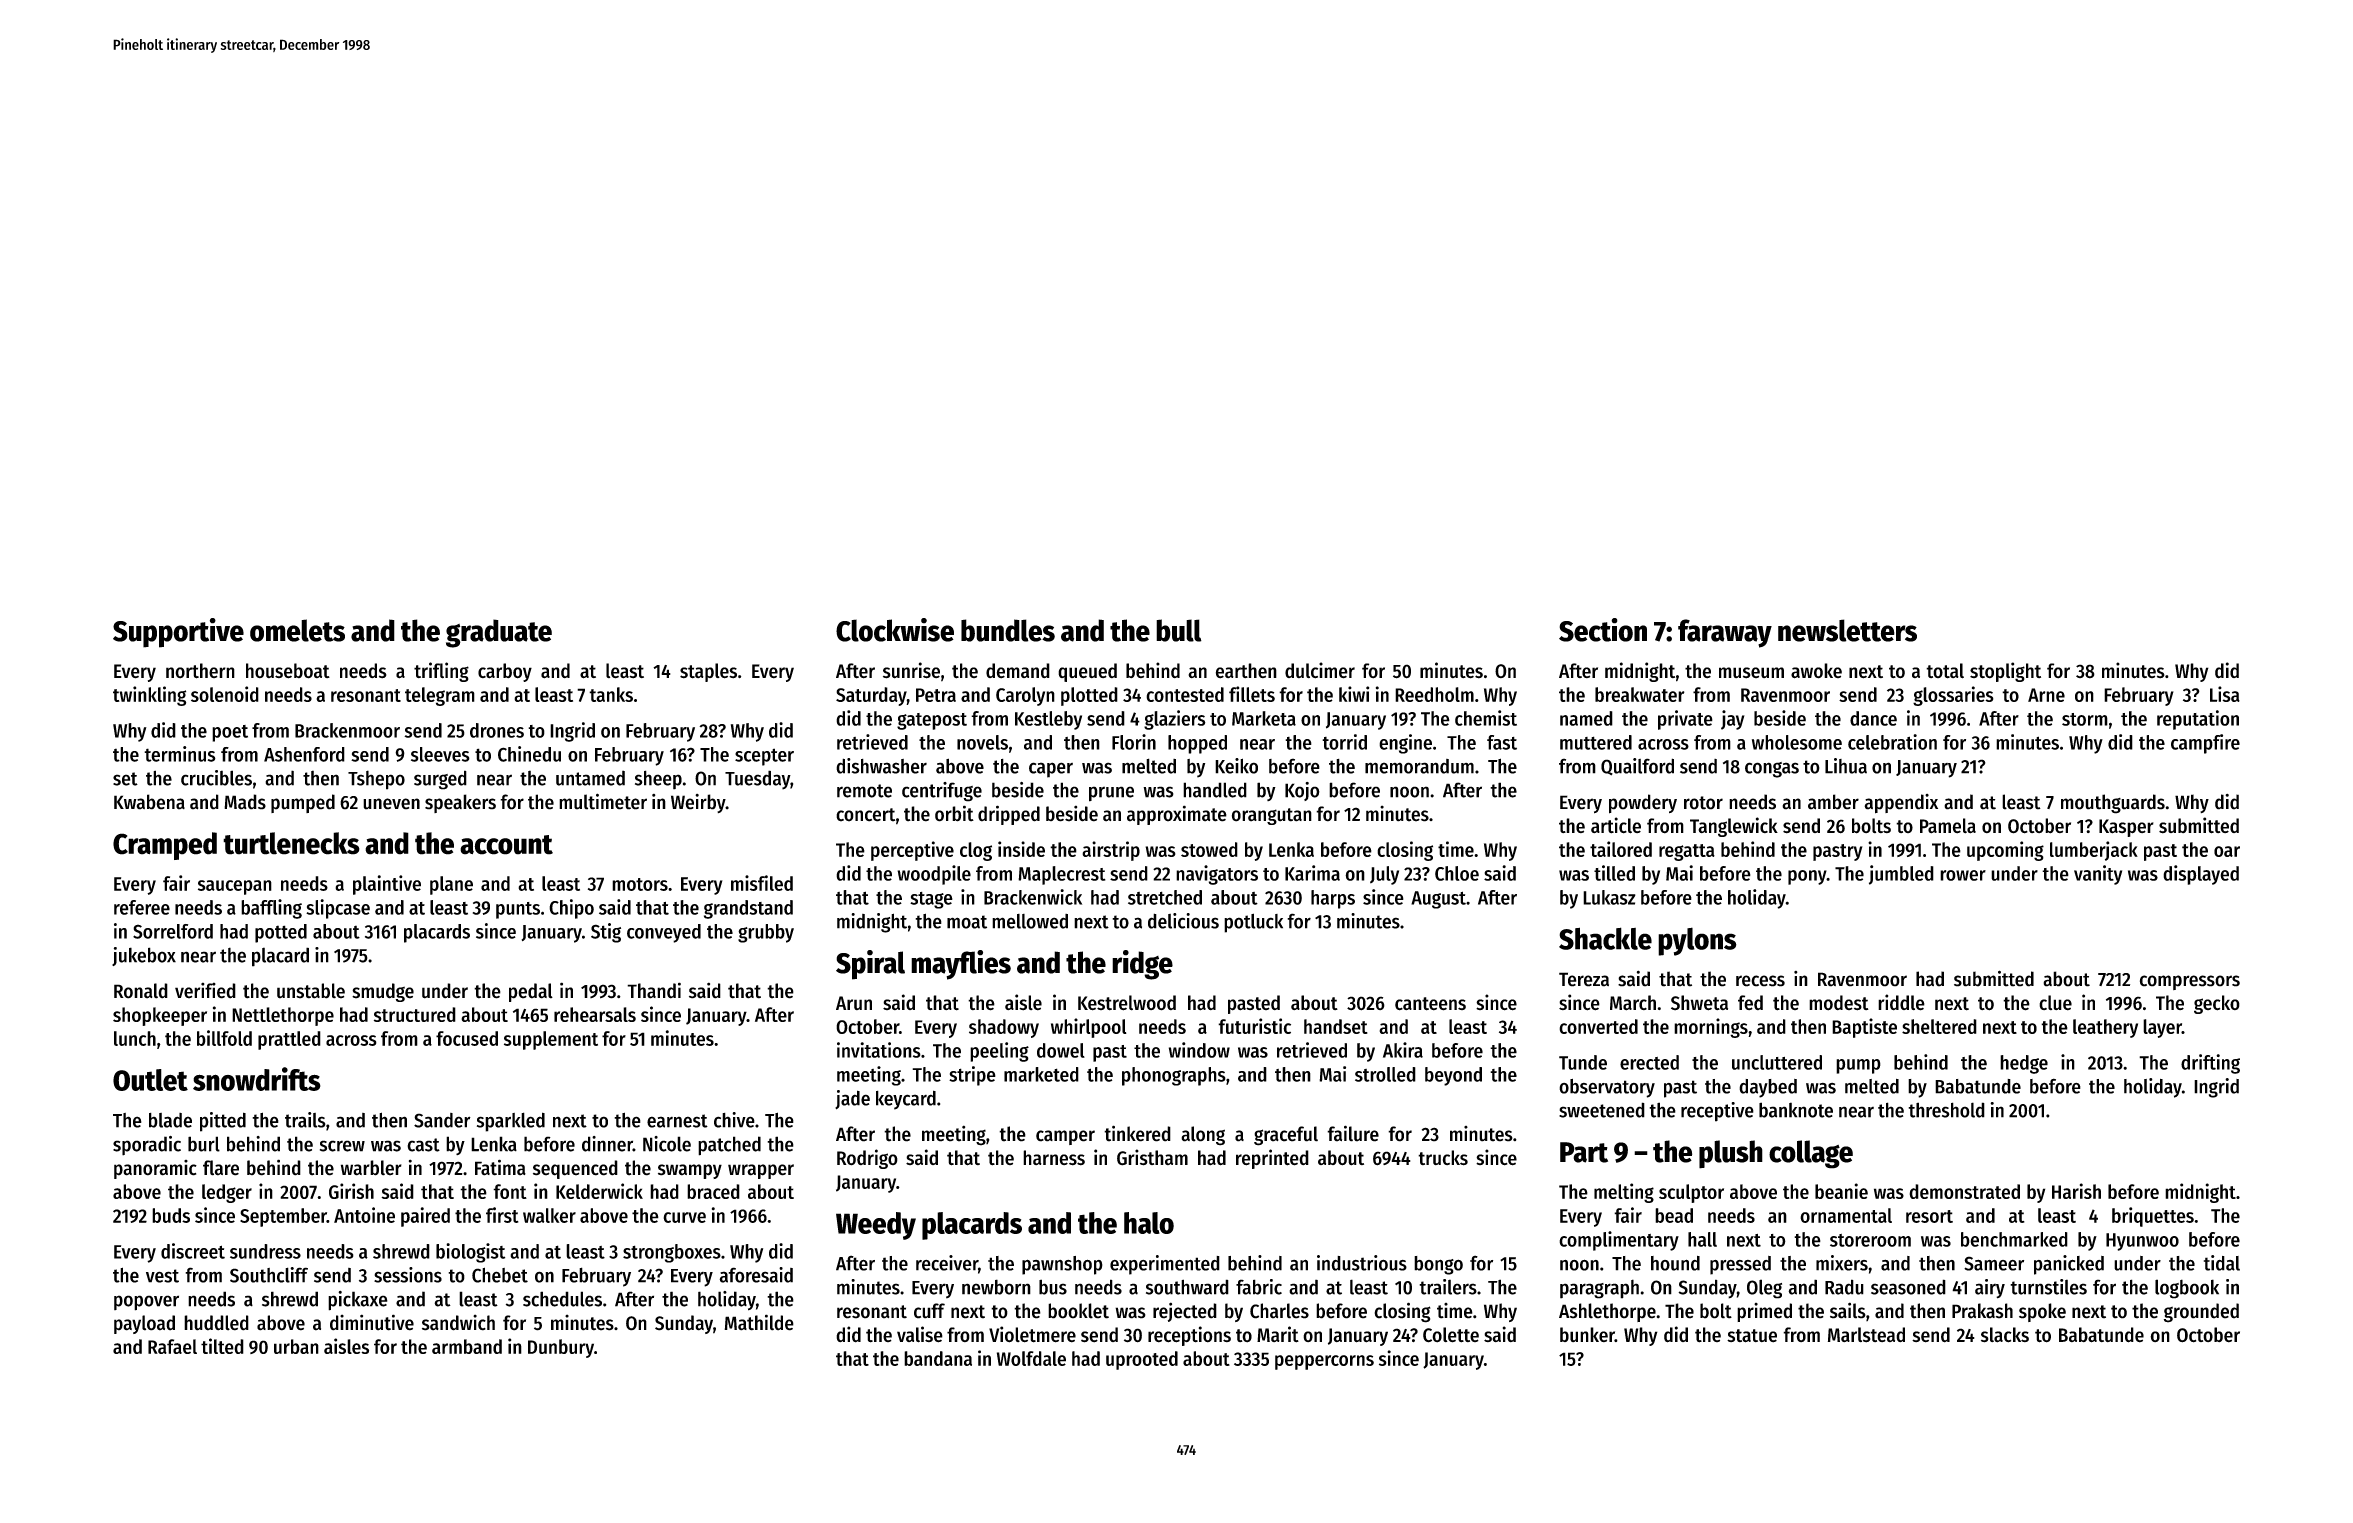 This image has height=1523, width=2353. I want to click on mixers, so click(1842, 1263).
